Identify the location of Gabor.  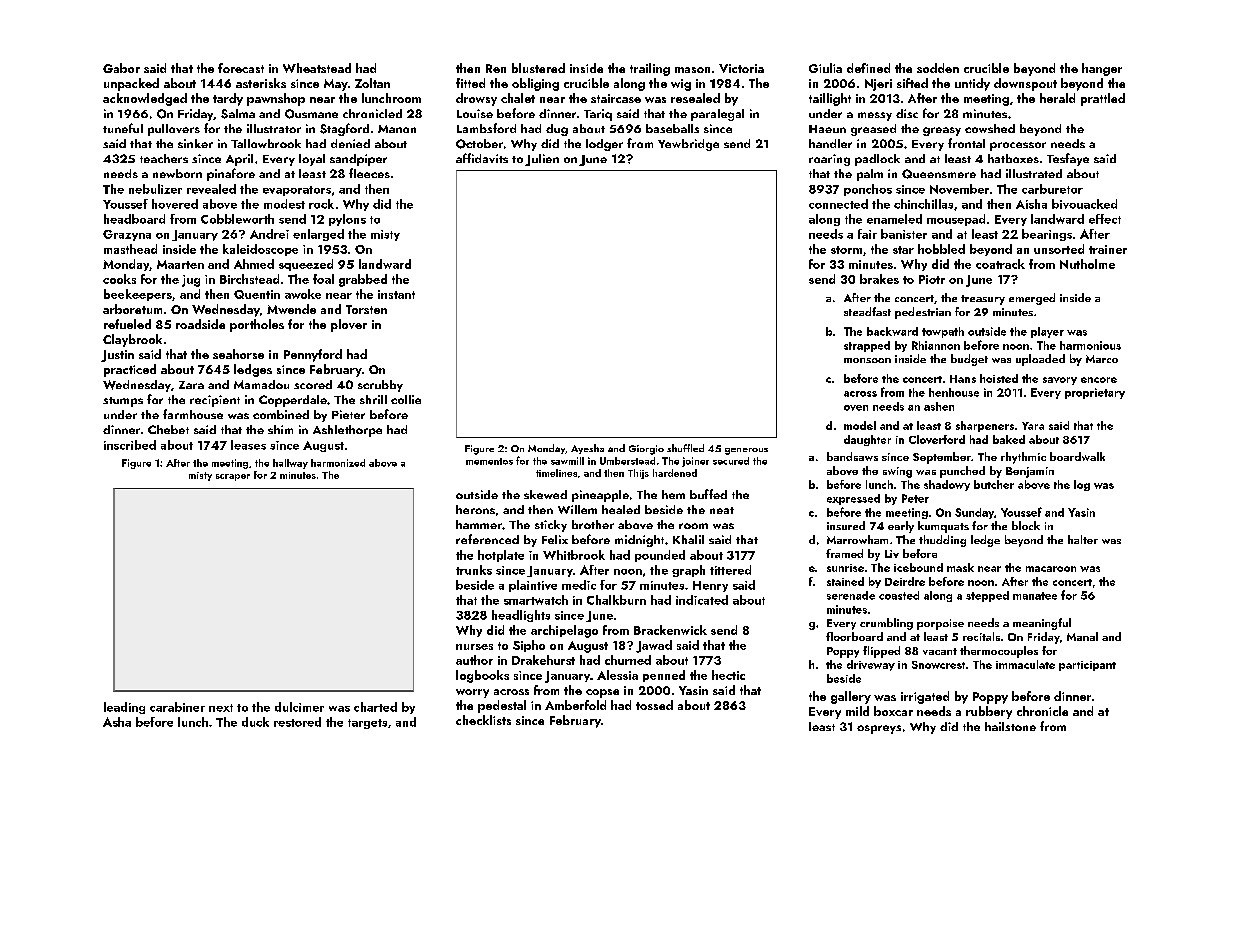
(121, 68).
